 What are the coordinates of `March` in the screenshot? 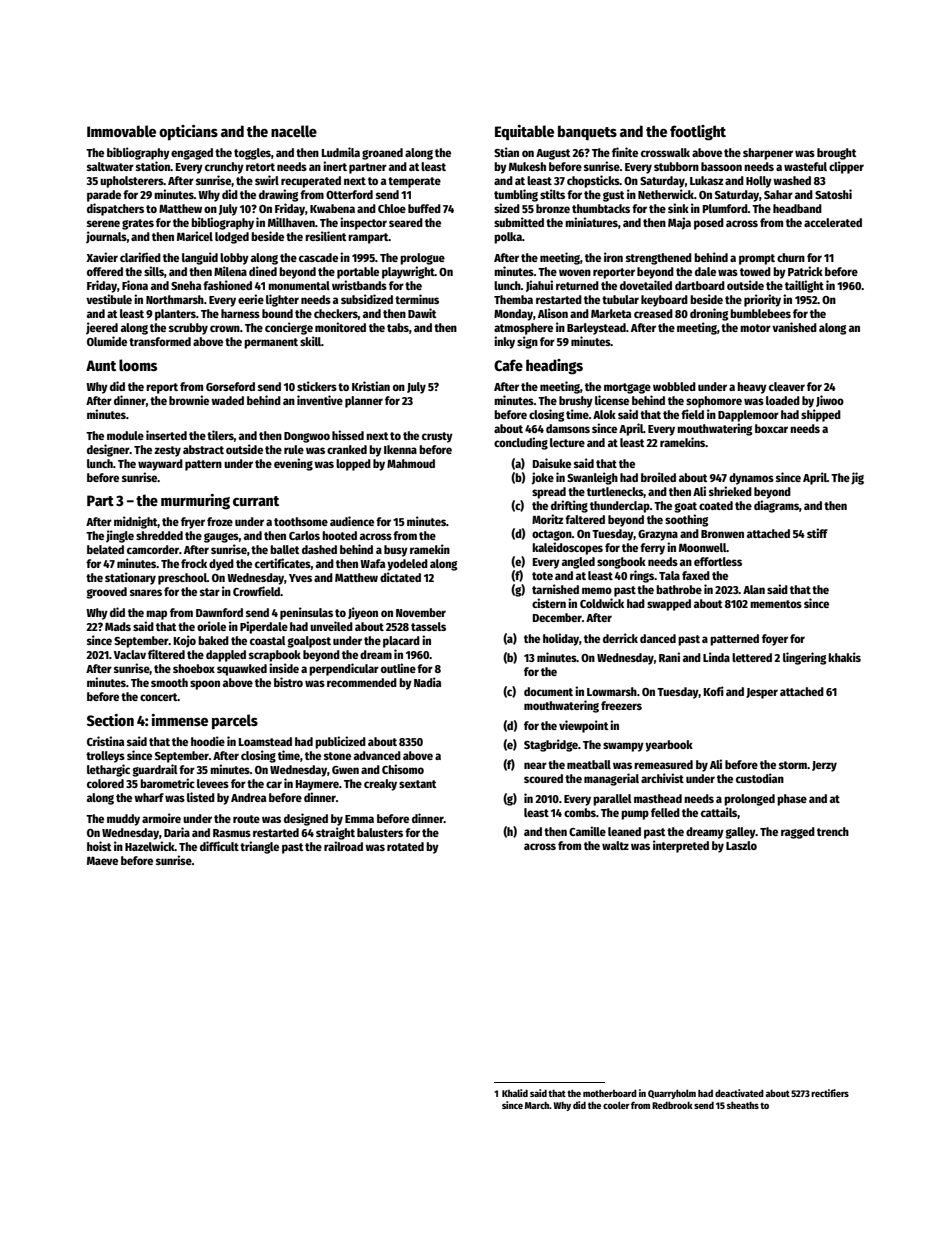 It's located at (537, 1105).
